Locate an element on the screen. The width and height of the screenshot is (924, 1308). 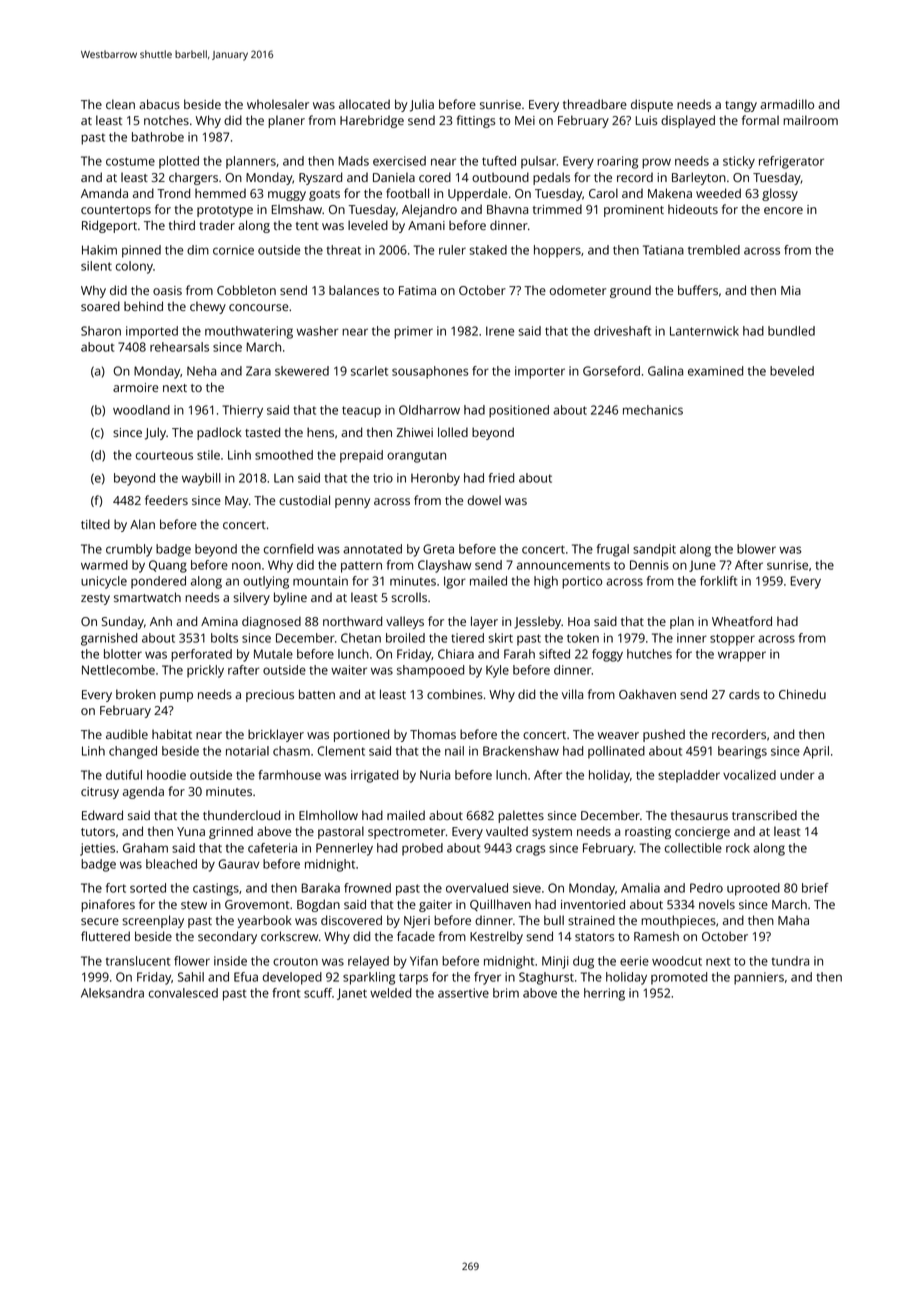
prow is located at coordinates (656, 163).
